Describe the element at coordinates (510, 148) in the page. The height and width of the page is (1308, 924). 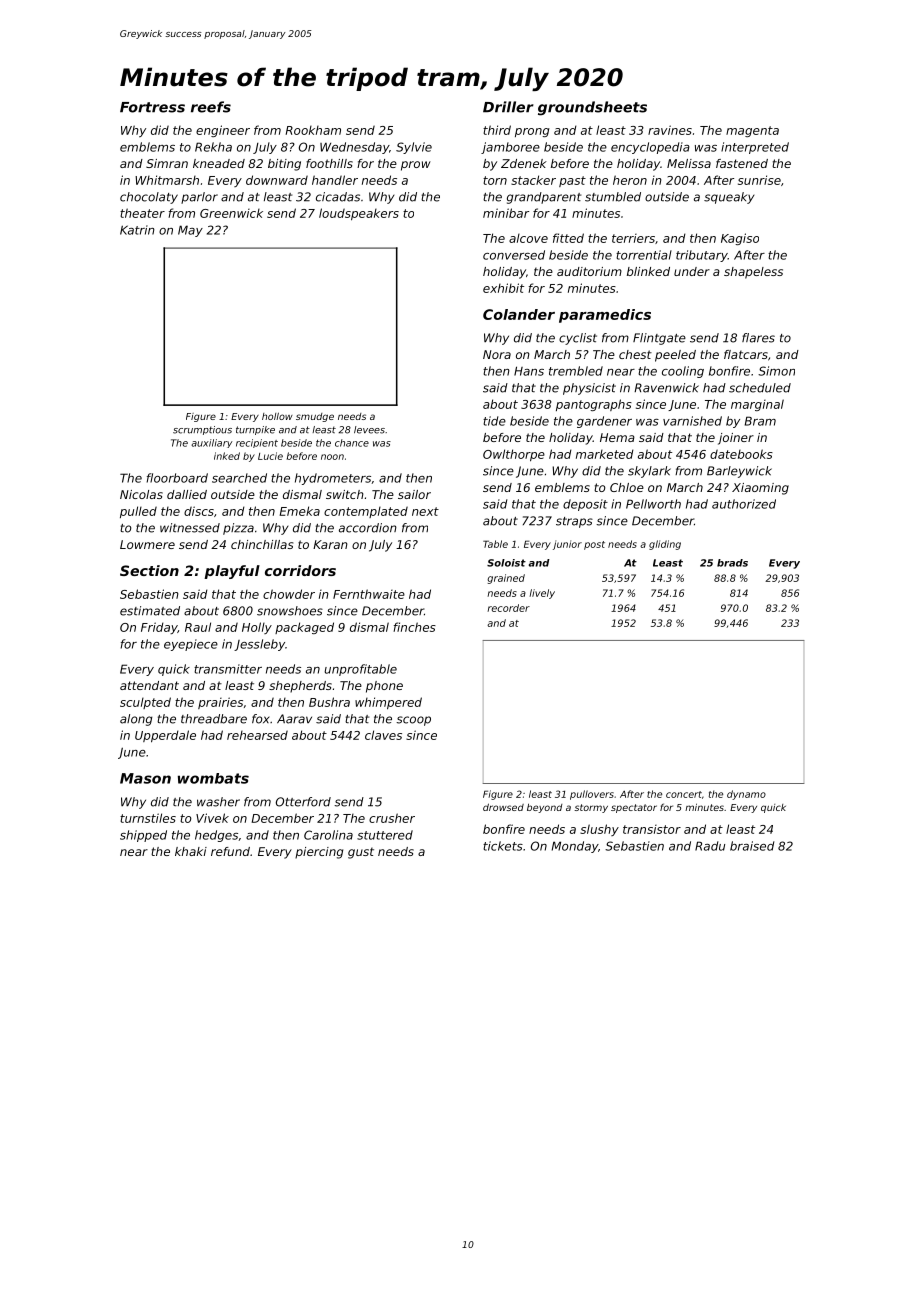
I see `jamboree` at that location.
